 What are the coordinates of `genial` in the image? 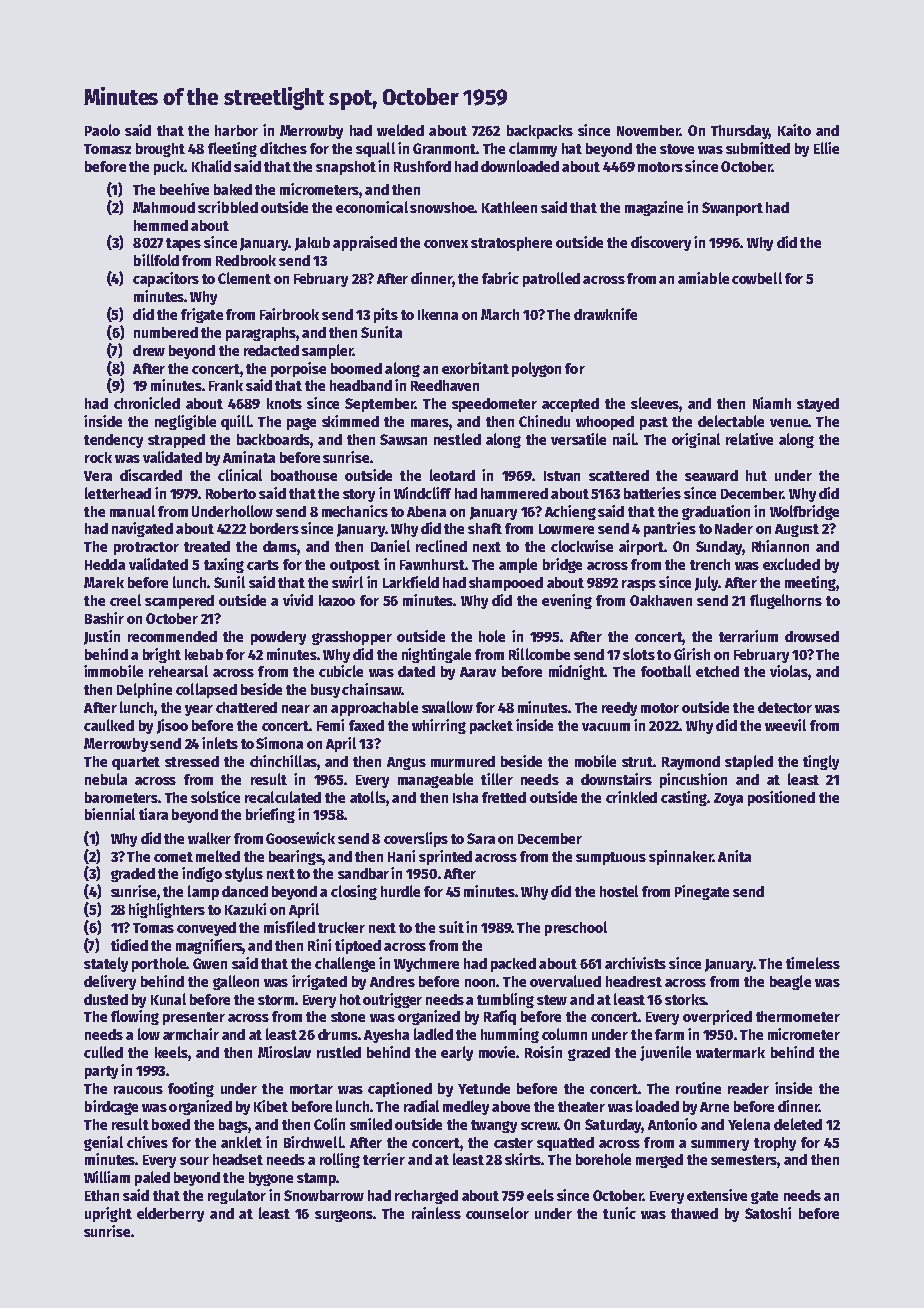 It's located at (103, 1143).
